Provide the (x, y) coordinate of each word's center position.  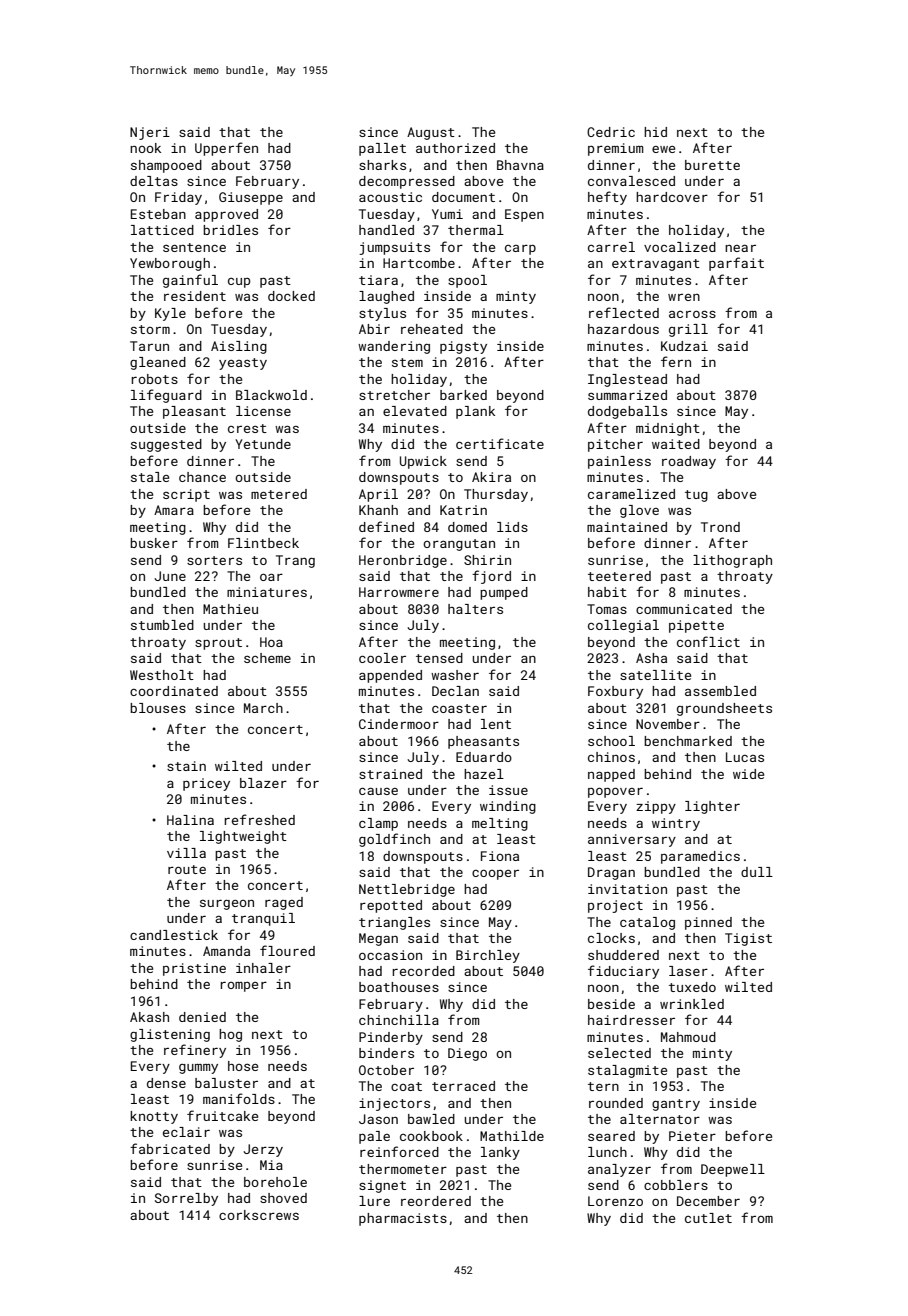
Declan (455, 691)
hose (243, 1066)
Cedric (611, 132)
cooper (495, 875)
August (431, 133)
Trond (720, 527)
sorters (214, 560)
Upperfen (226, 149)
